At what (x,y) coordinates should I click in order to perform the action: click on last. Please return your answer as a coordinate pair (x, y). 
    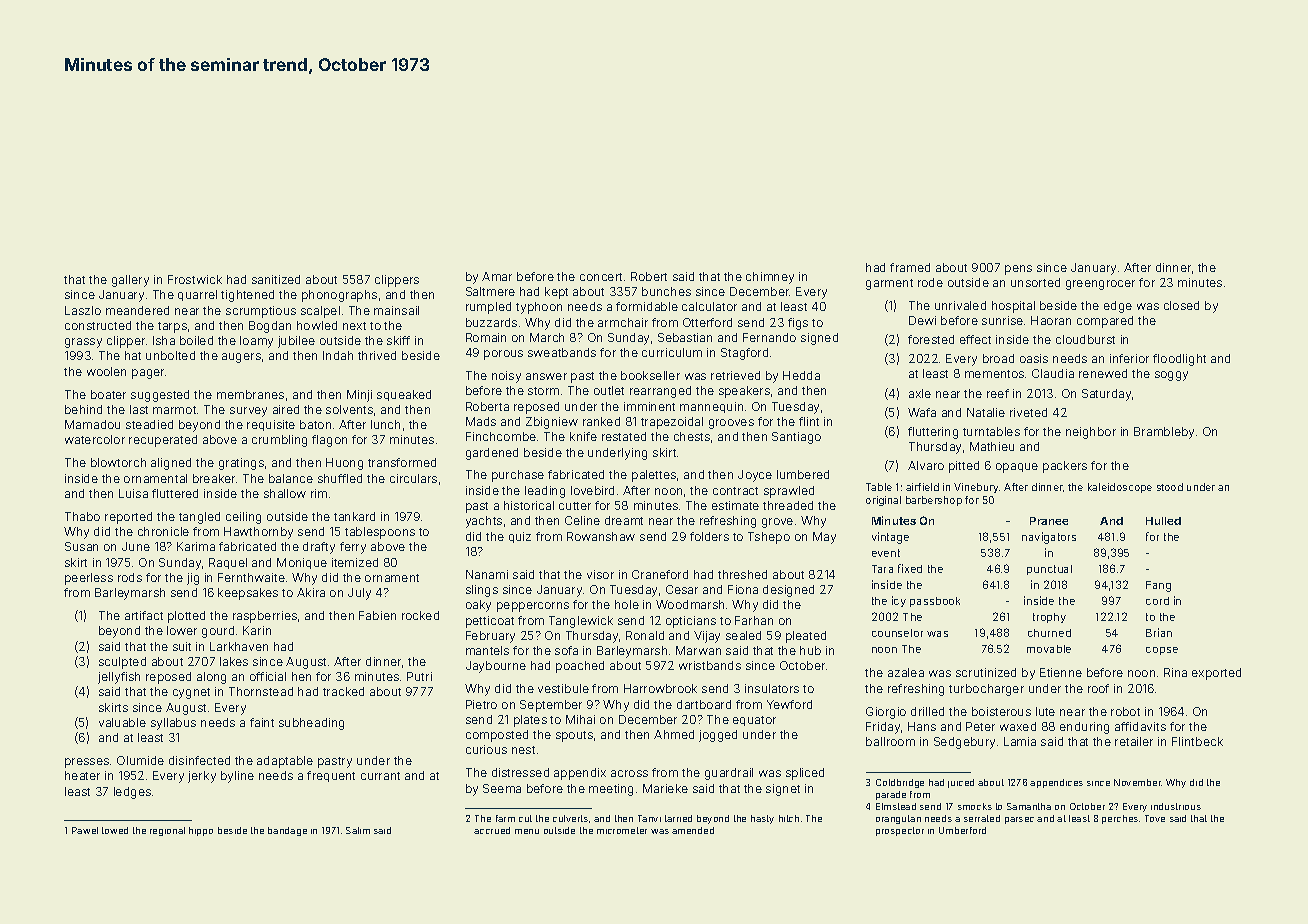
    Looking at the image, I should click on (139, 409).
